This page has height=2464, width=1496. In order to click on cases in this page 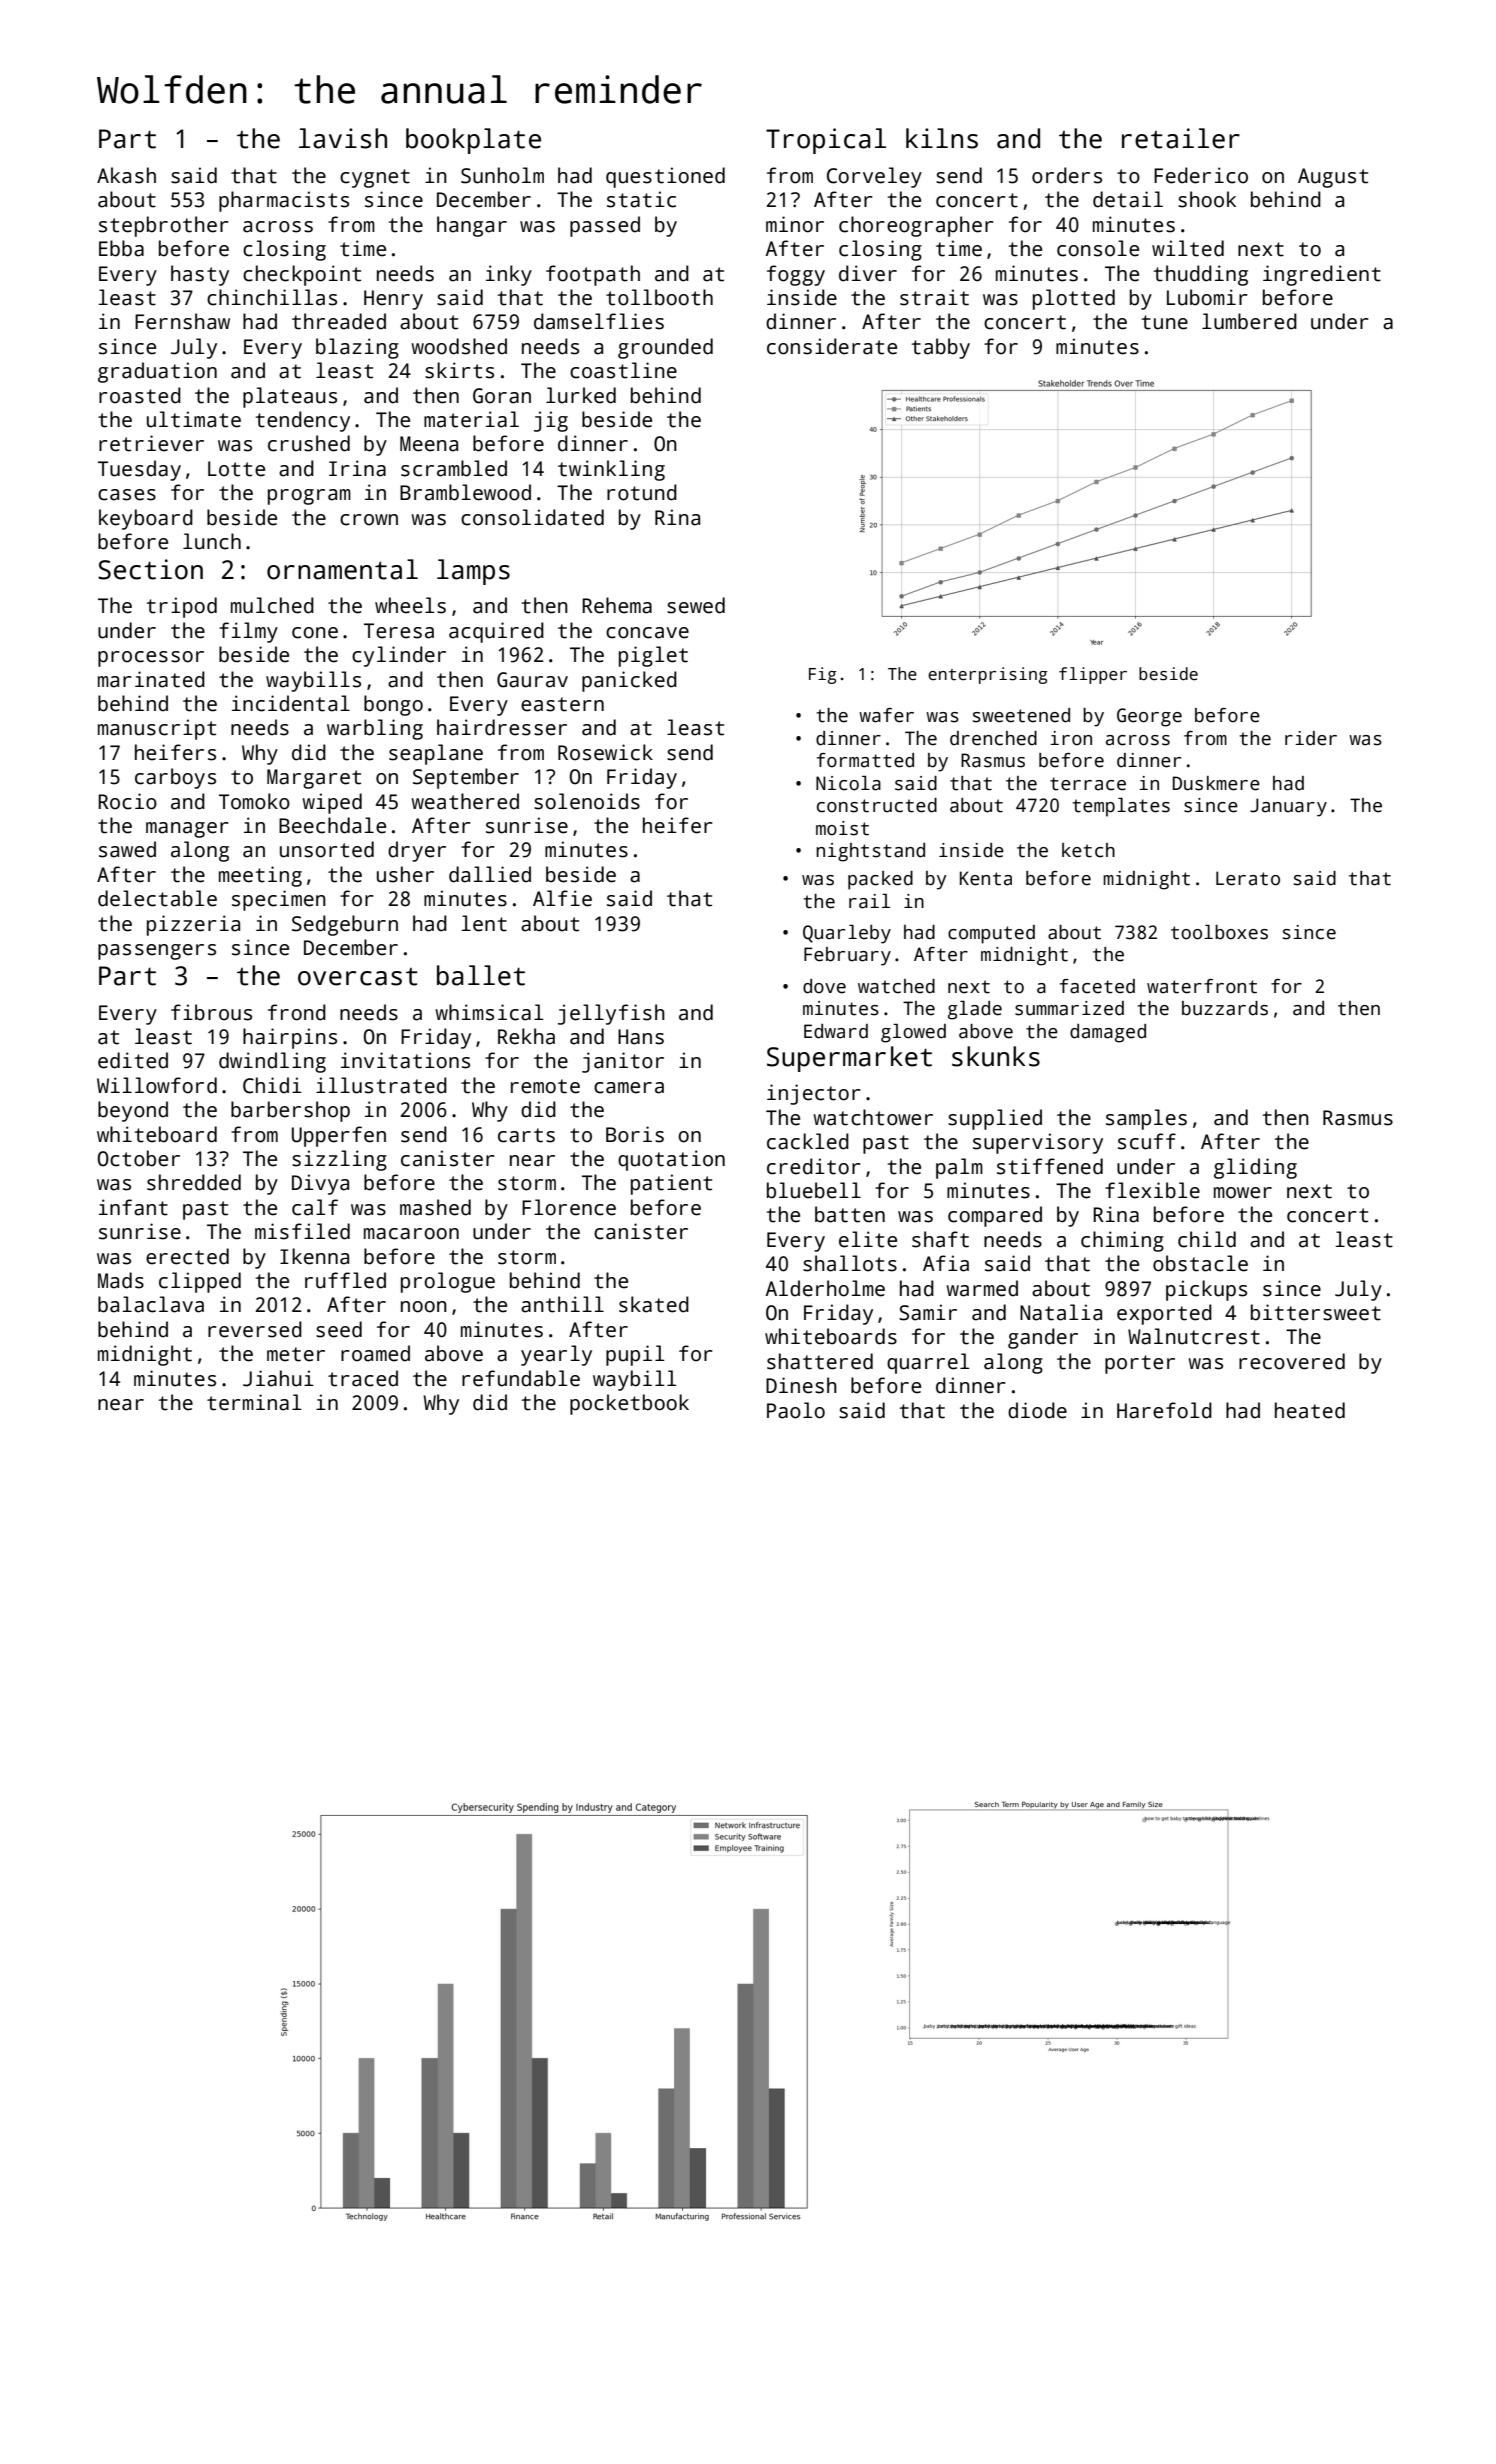, I will do `click(127, 495)`.
